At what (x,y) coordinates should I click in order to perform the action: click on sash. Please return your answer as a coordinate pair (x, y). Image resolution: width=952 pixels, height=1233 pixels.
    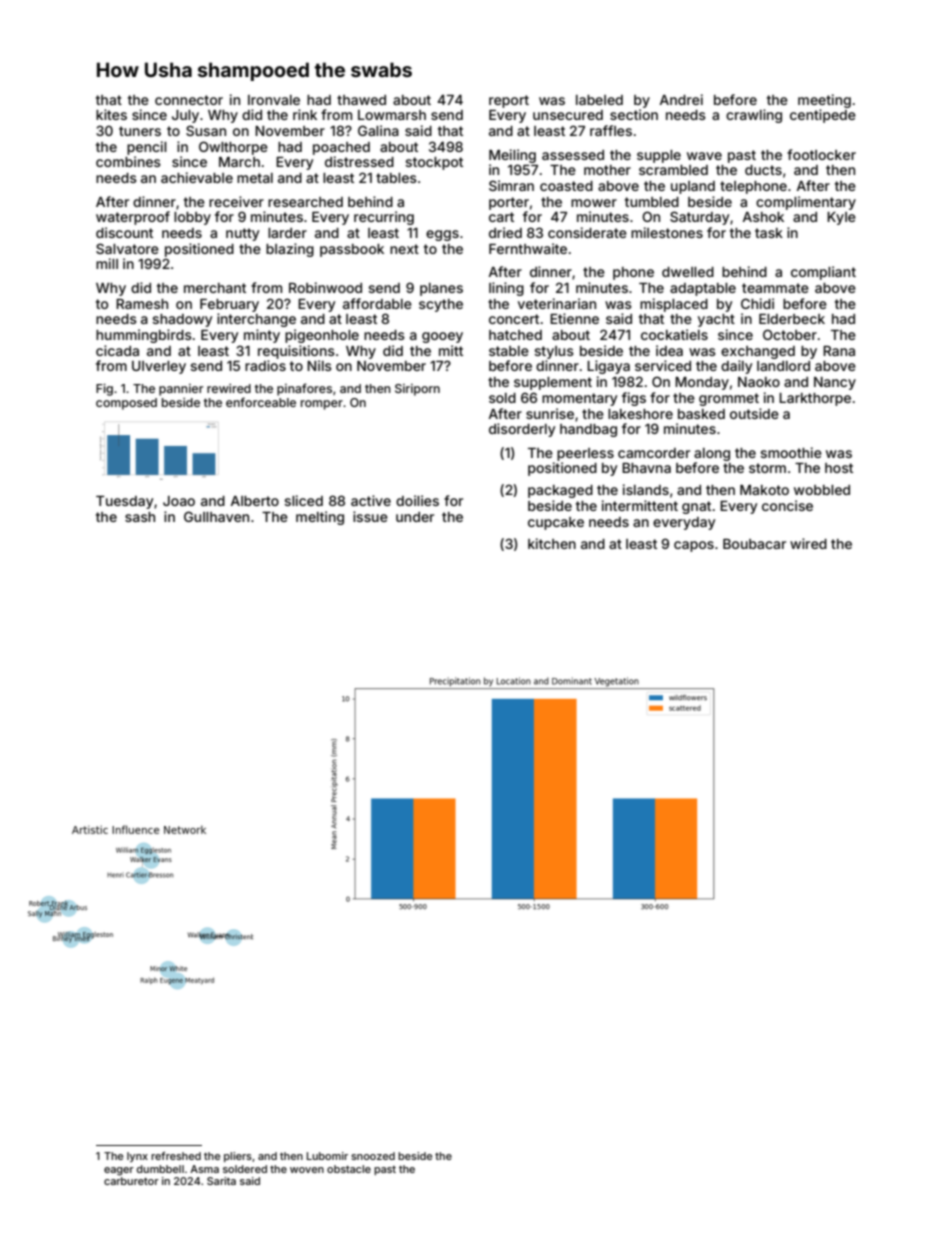
    Looking at the image, I should click on (140, 517).
